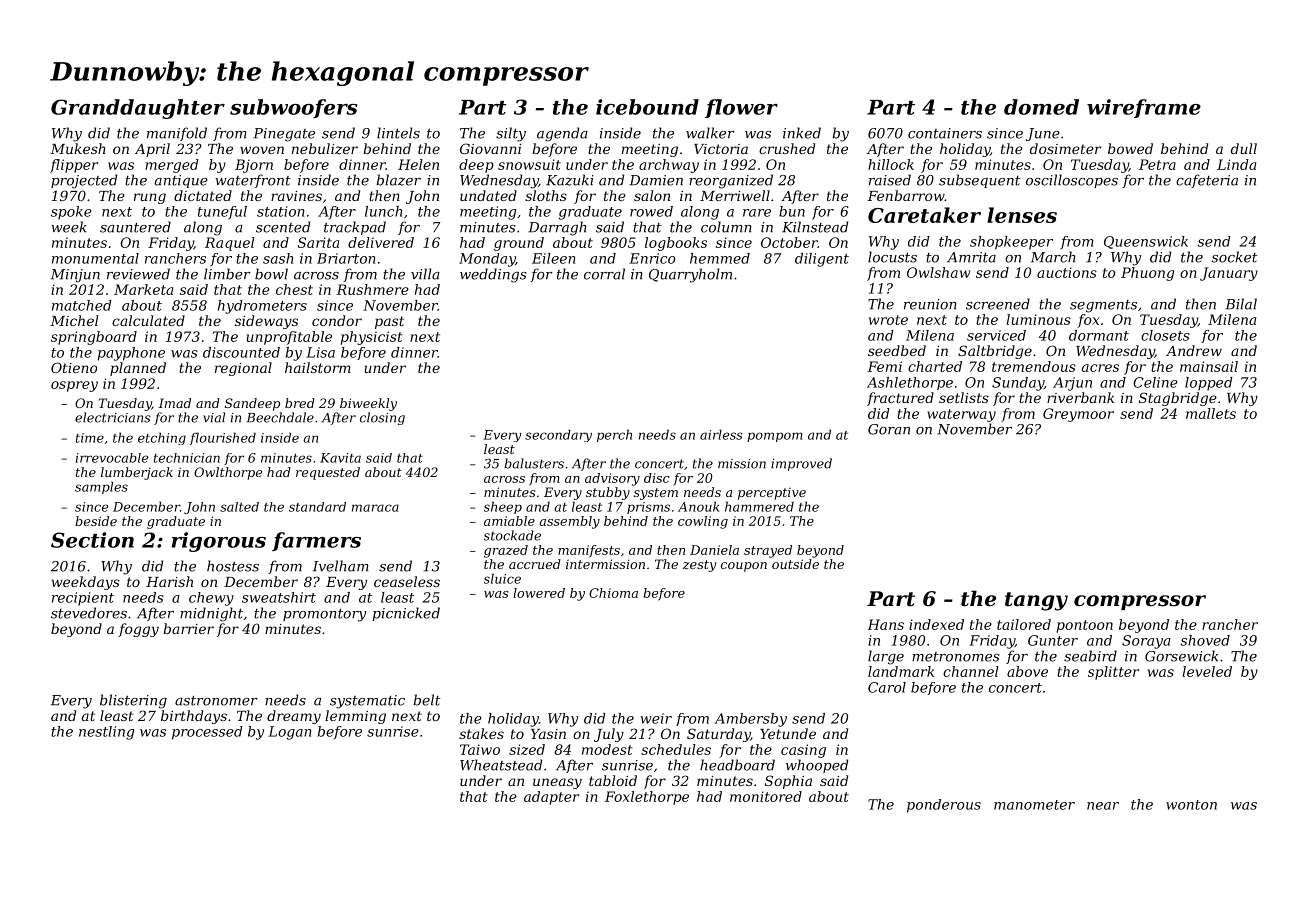 This screenshot has height=924, width=1308. Describe the element at coordinates (1211, 413) in the screenshot. I see `mallets` at that location.
